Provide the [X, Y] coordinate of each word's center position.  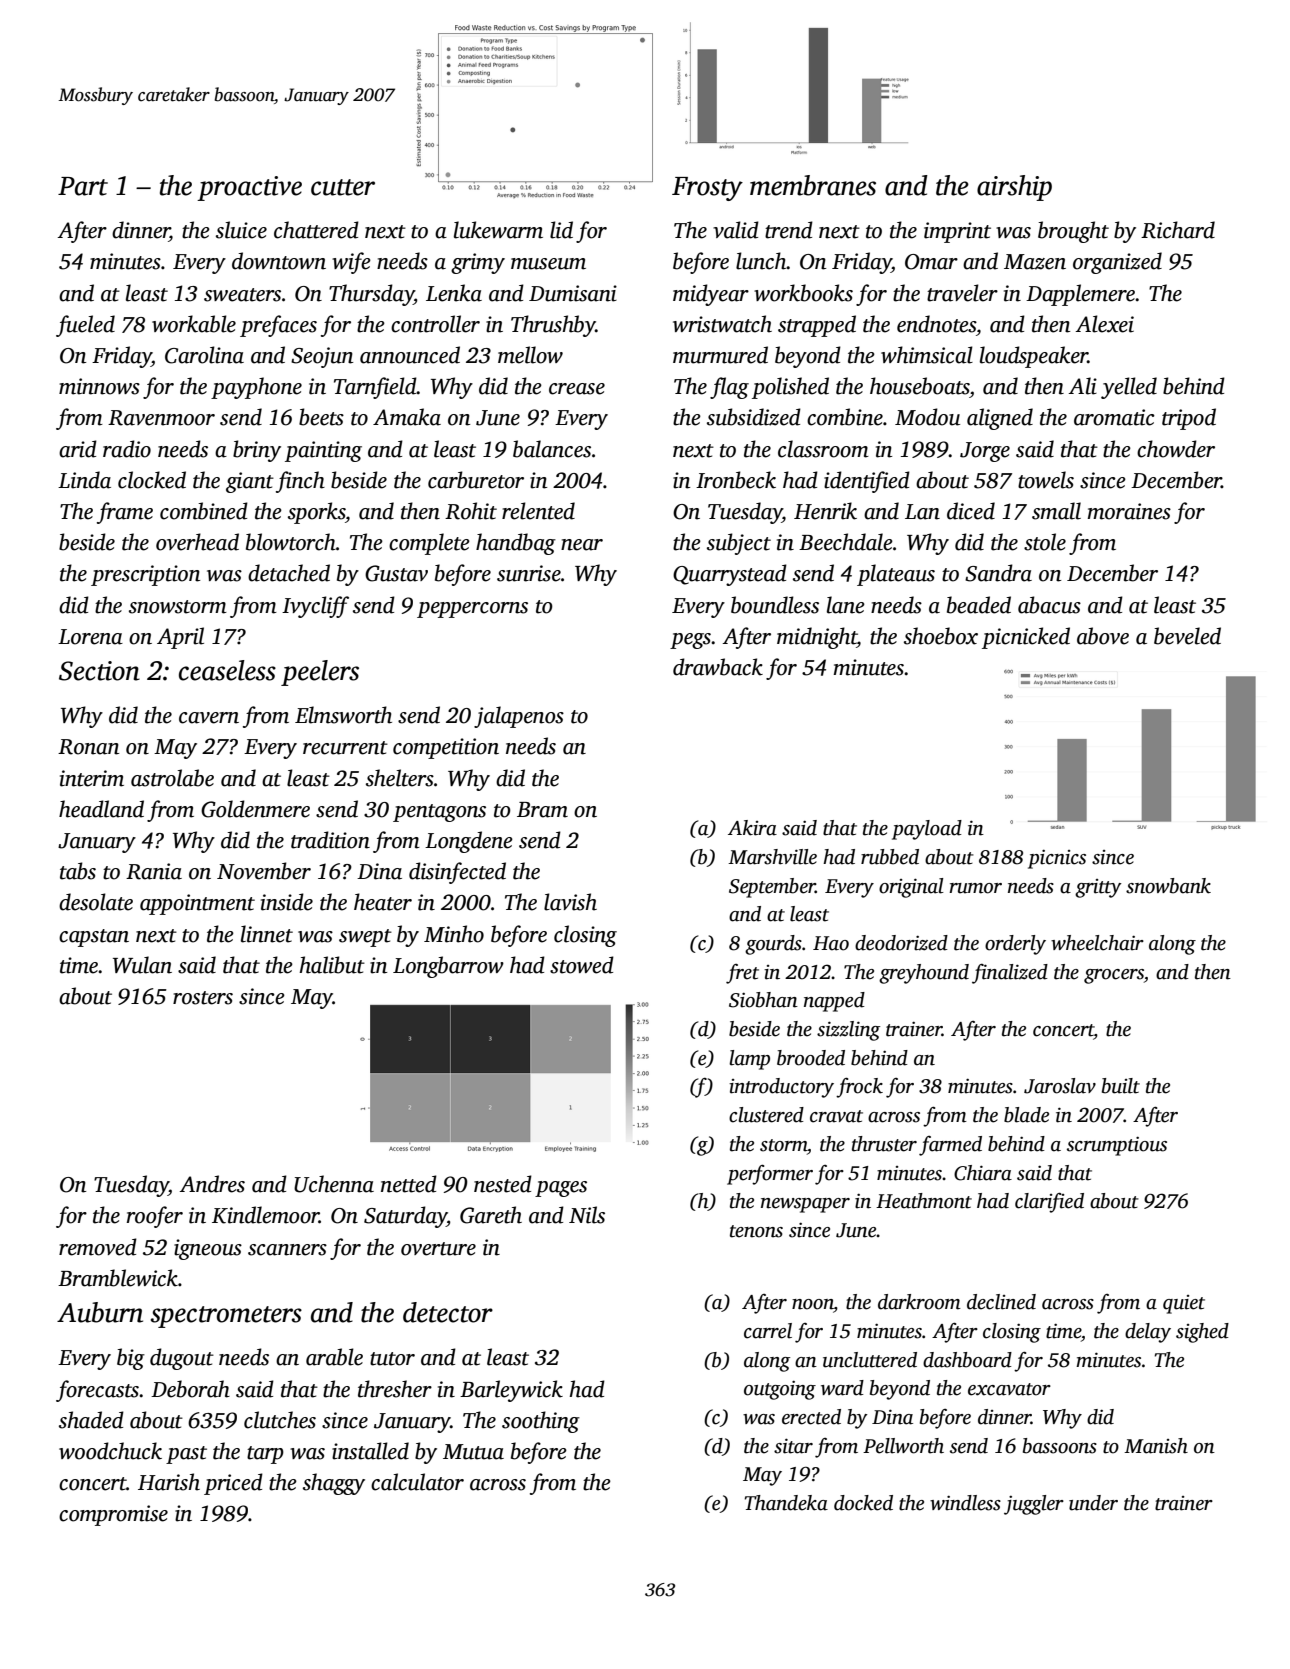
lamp [749, 1060]
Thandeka [786, 1503]
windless [965, 1503]
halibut [332, 965]
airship [1014, 188]
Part [83, 186]
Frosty [707, 189]
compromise [113, 1515]
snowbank [1168, 886]
